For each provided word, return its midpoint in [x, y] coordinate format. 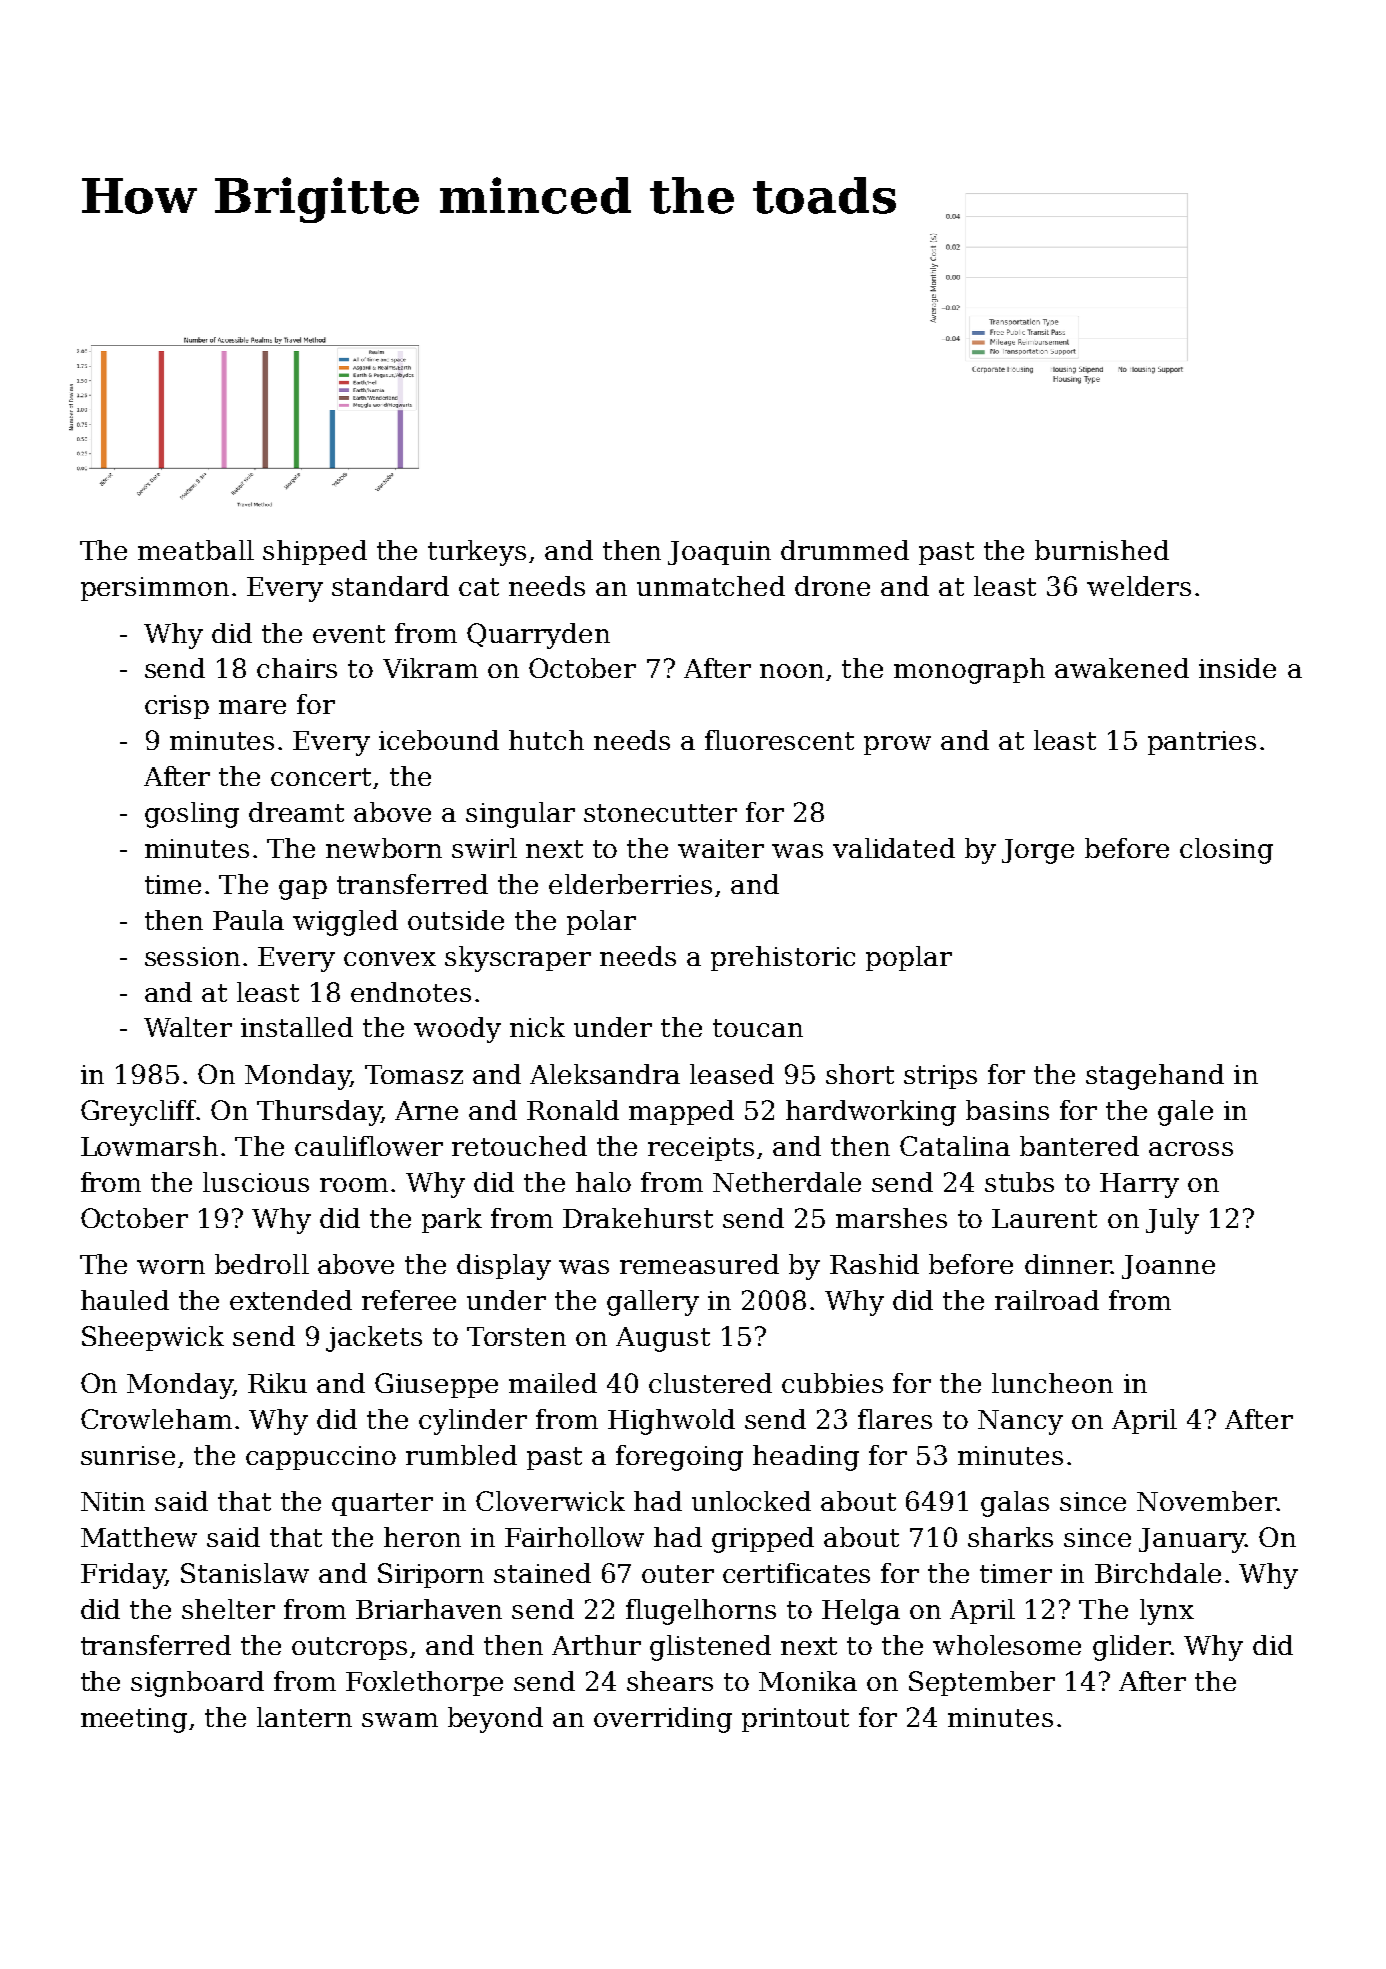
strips [940, 1077]
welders [1139, 586]
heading [806, 1458]
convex [390, 959]
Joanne [1168, 1267]
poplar [909, 958]
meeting [134, 1720]
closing [1226, 851]
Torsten [516, 1336]
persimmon [155, 589]
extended [291, 1300]
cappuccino [321, 1458]
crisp [177, 707]
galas [1015, 1504]
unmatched [711, 586]
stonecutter [660, 813]
